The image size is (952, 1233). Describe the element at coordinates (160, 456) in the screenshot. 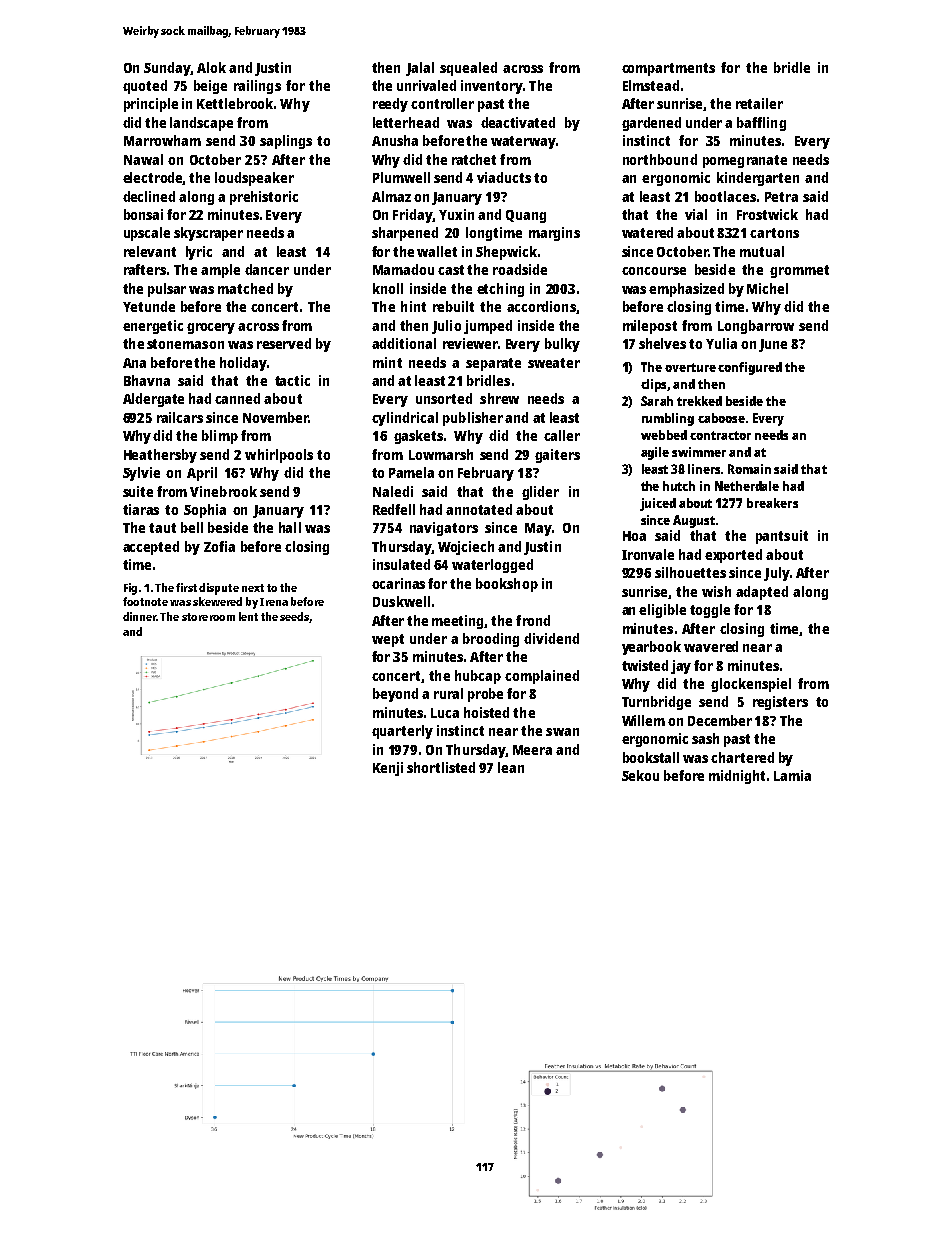

I see `Heathersby` at that location.
